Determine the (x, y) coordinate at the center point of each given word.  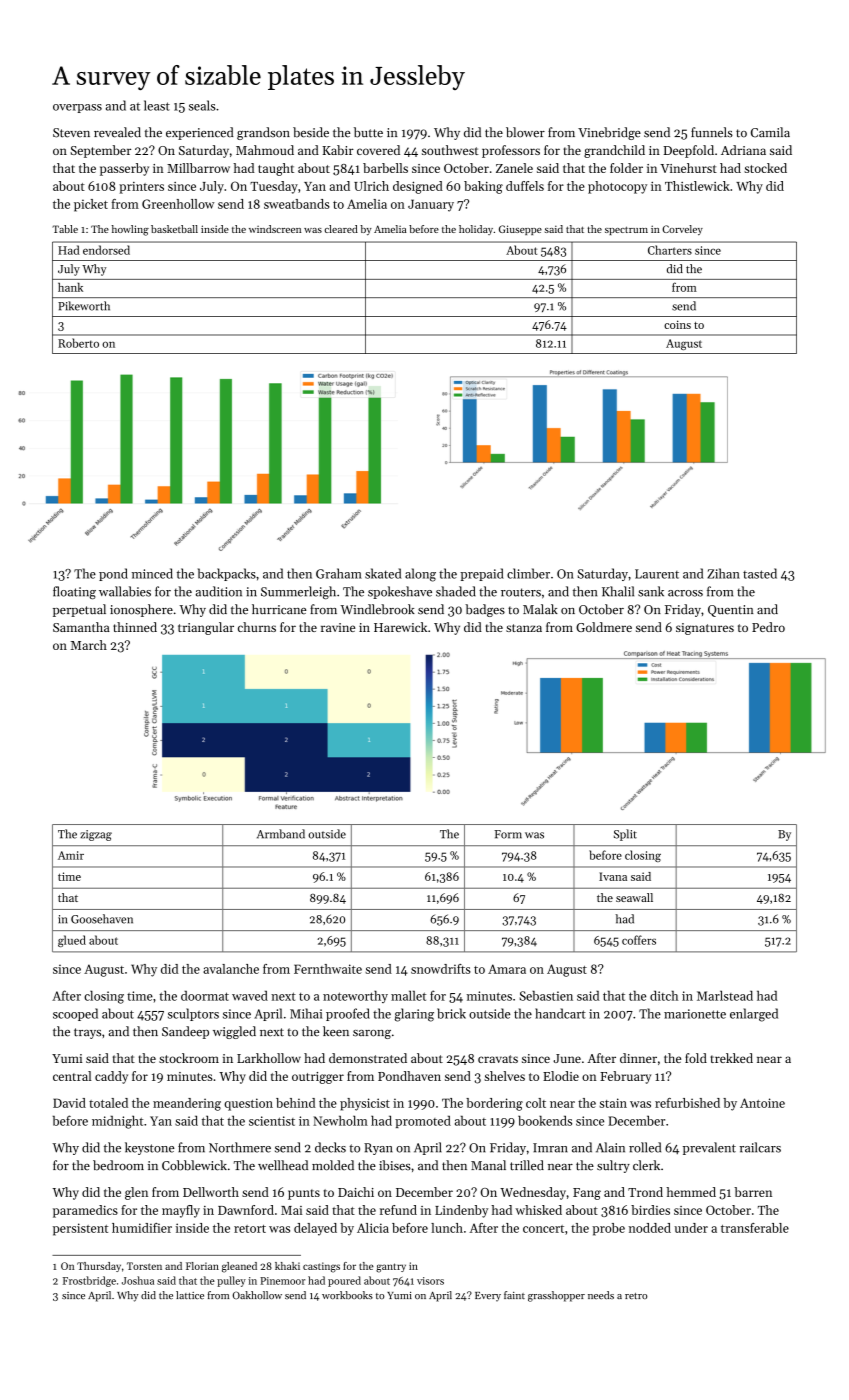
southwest (450, 150)
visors (430, 1281)
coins (677, 324)
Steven (71, 133)
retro (636, 1296)
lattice (190, 1295)
